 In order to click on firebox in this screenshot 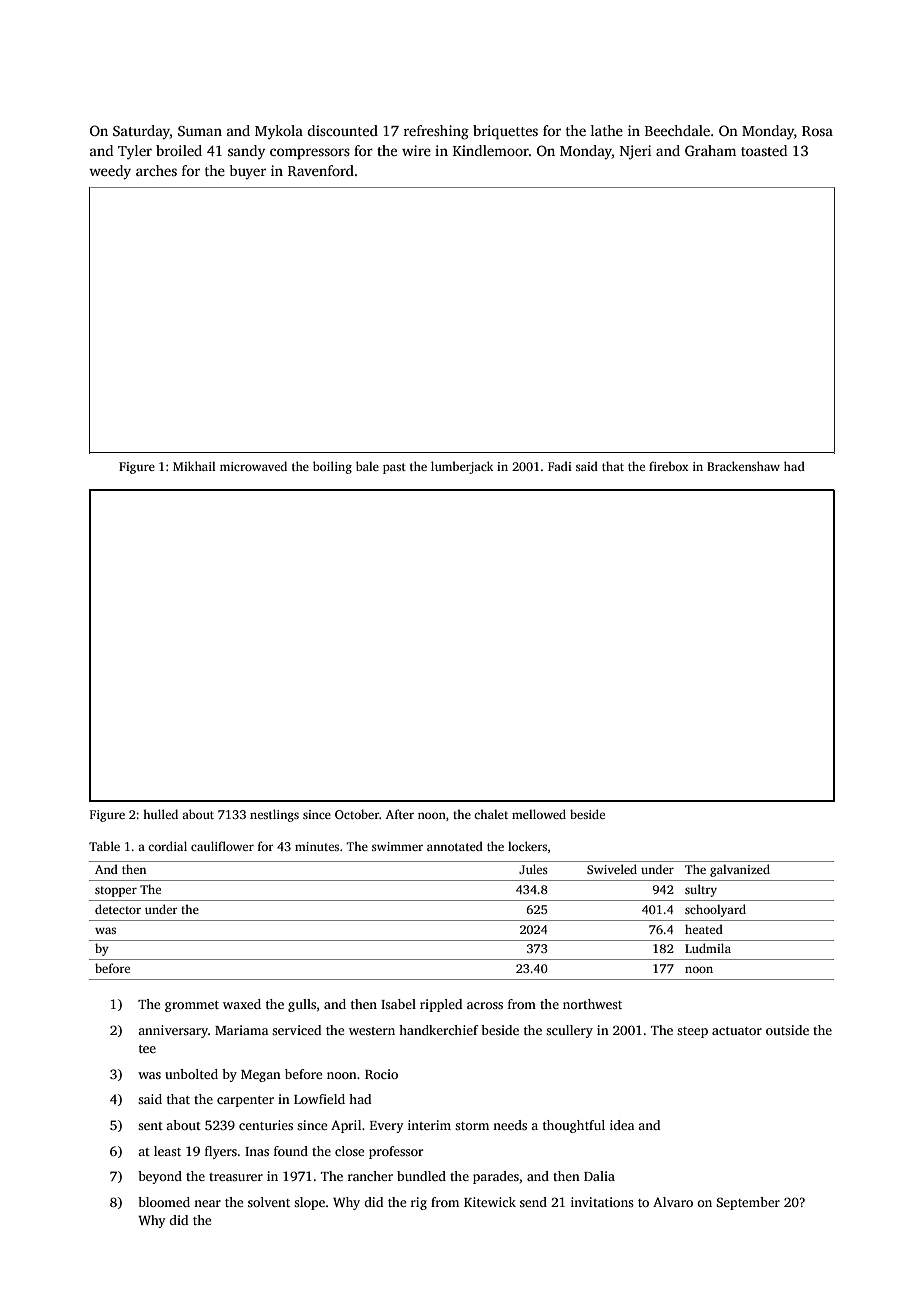, I will do `click(668, 466)`.
